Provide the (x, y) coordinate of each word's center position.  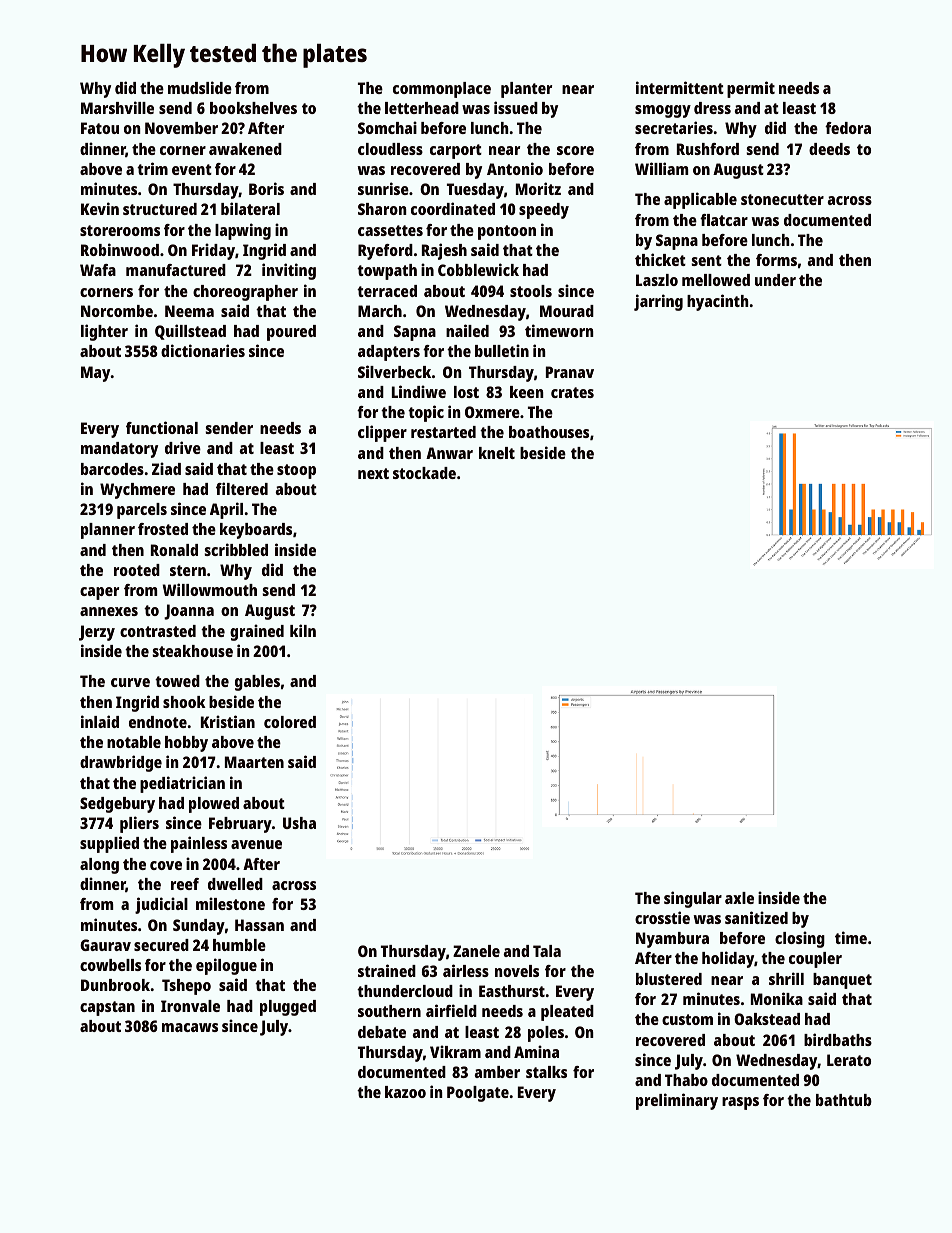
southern (389, 1011)
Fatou (100, 128)
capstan (107, 1008)
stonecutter (782, 199)
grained (257, 632)
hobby (186, 744)
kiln (303, 630)
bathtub (844, 1100)
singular (693, 899)
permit (751, 89)
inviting (289, 271)
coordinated (453, 208)
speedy (544, 211)
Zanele (476, 951)
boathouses (549, 432)
